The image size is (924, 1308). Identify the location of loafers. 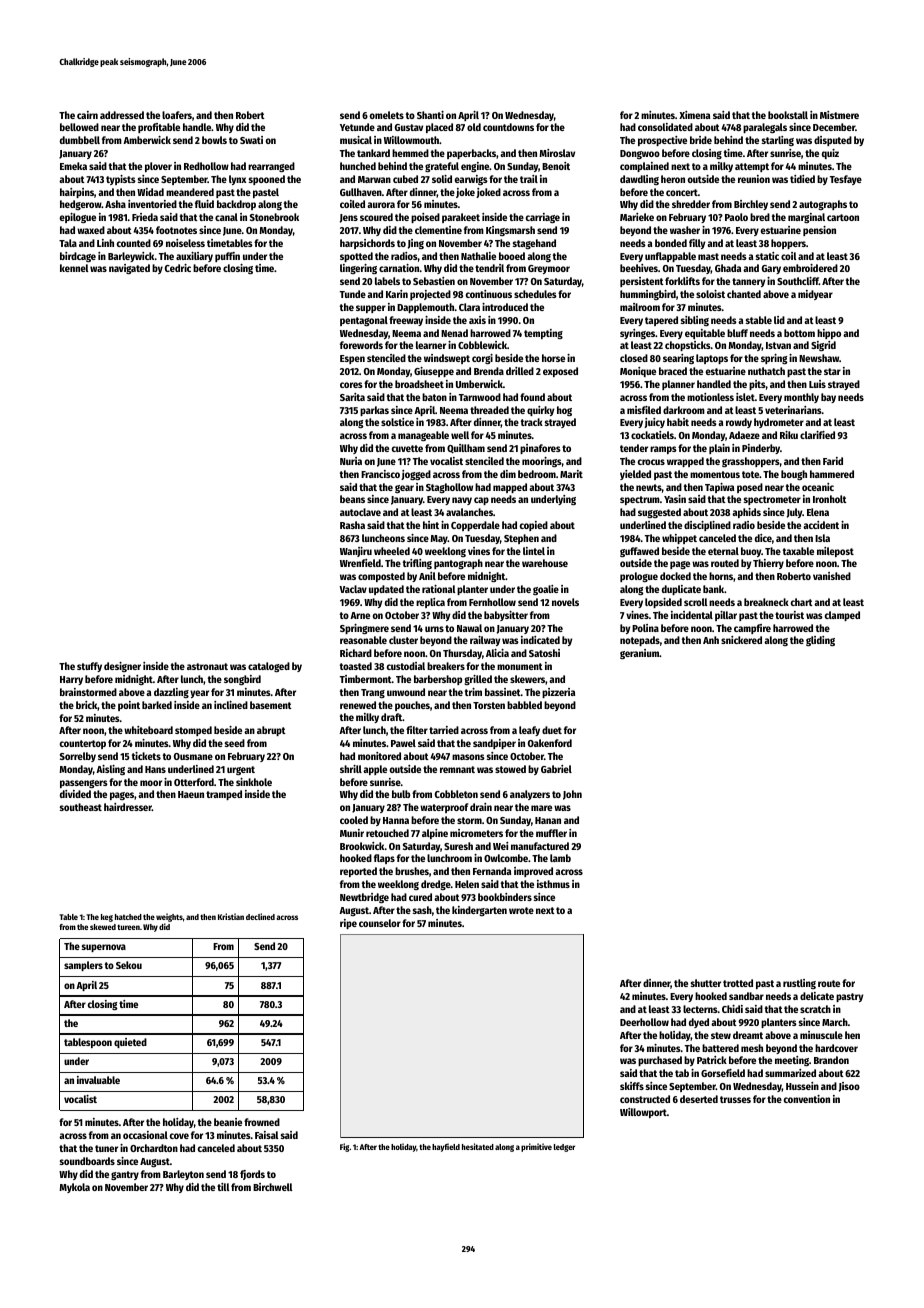
(177, 115).
